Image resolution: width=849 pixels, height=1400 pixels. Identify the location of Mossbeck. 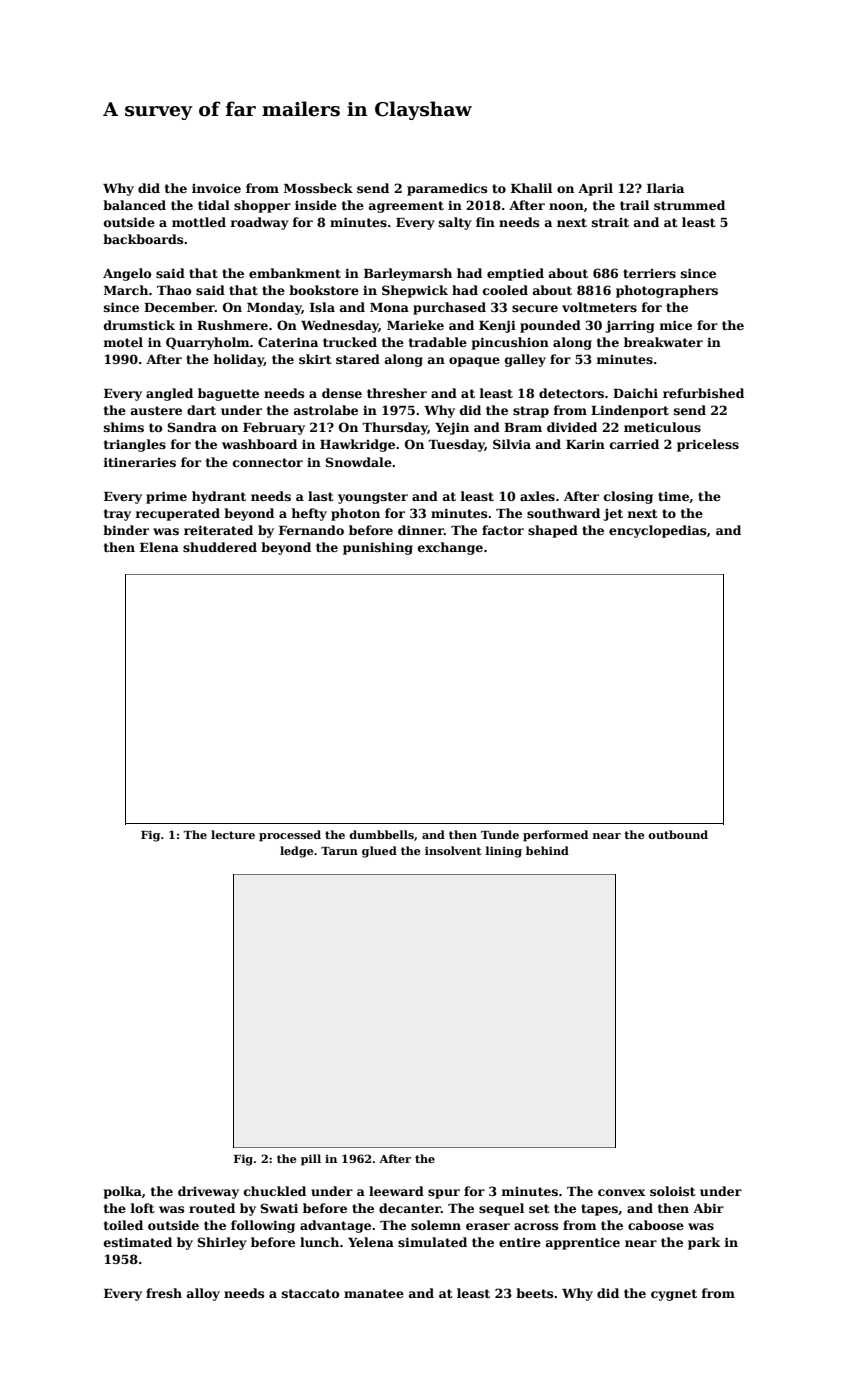
(318, 188).
